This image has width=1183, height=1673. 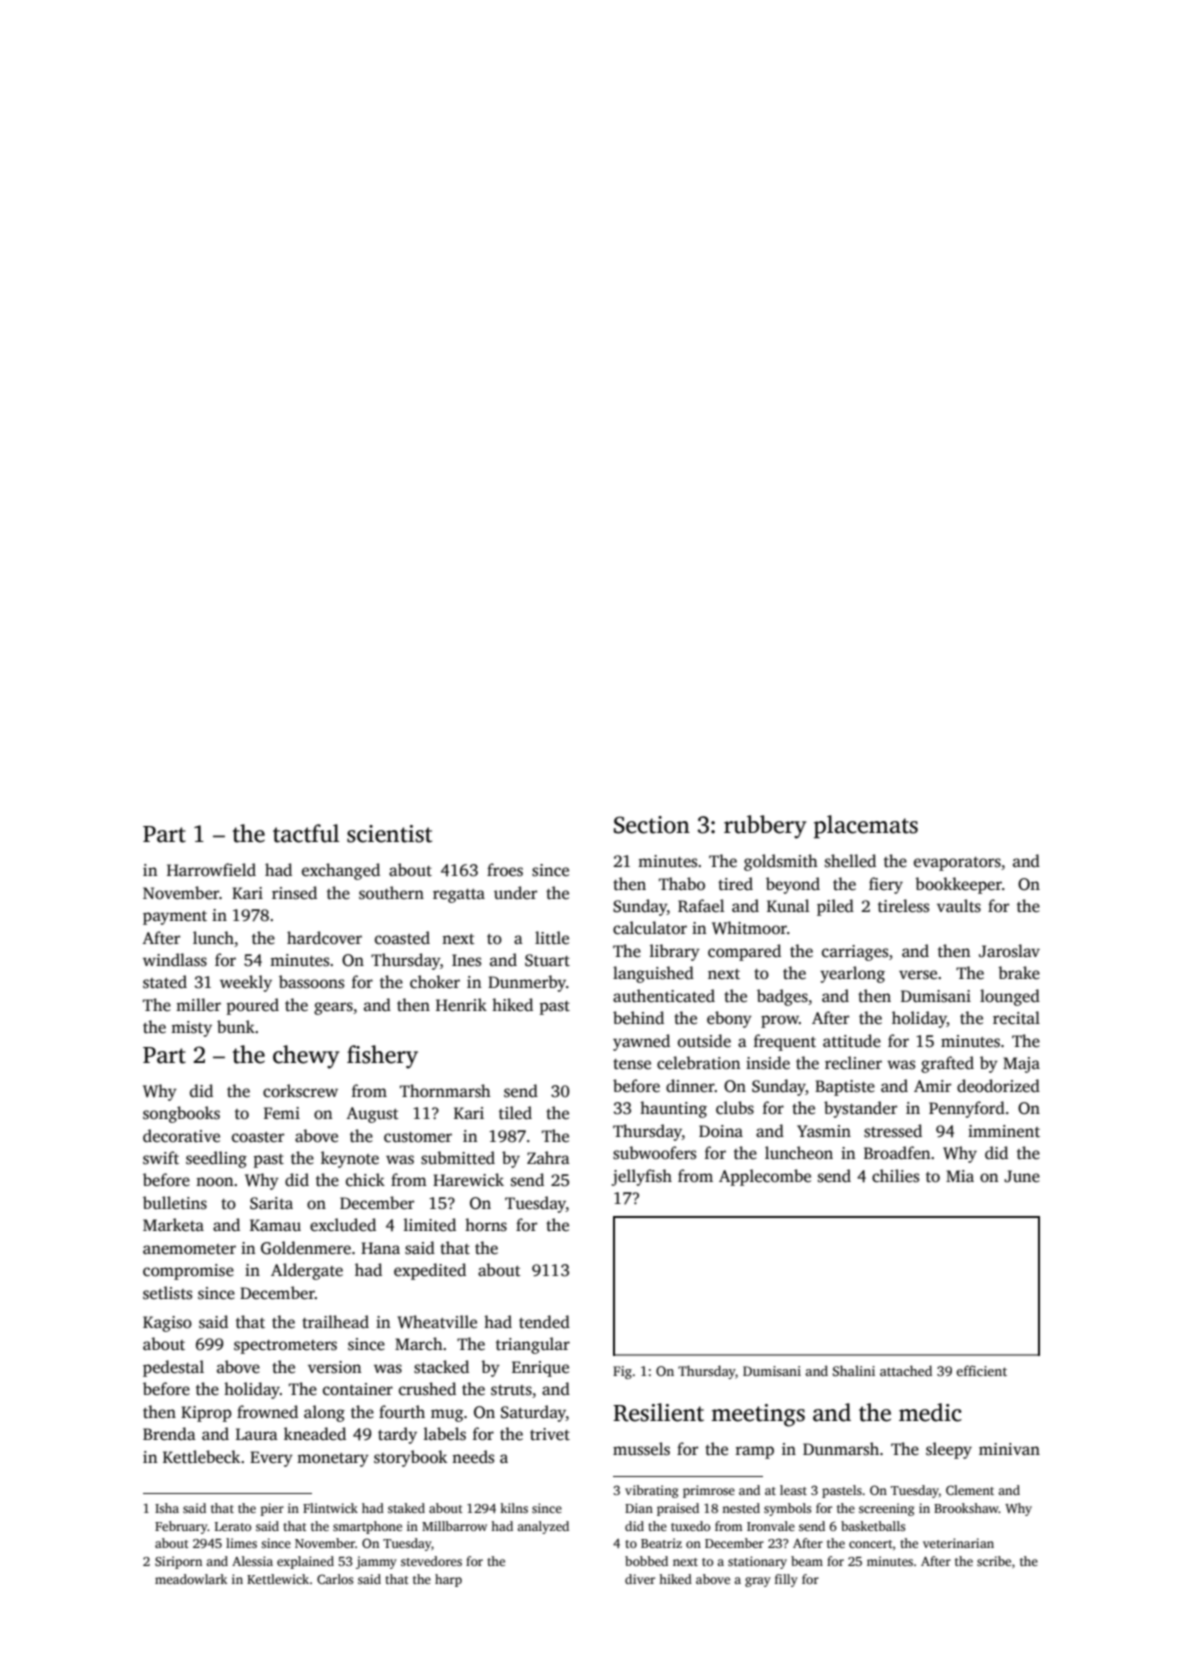 I want to click on fishery, so click(x=382, y=1057).
